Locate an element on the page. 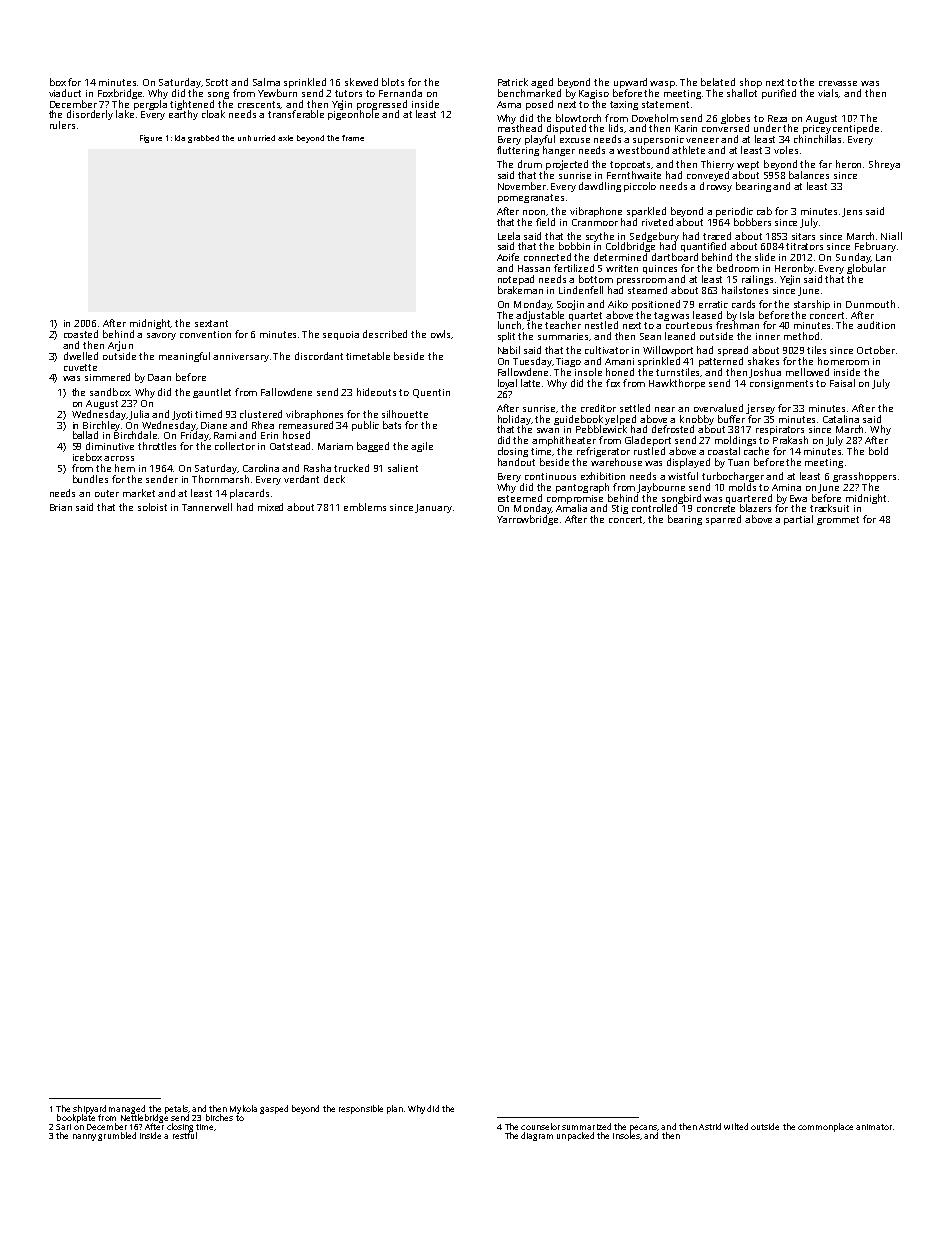 The image size is (952, 1233). centipede is located at coordinates (856, 129).
